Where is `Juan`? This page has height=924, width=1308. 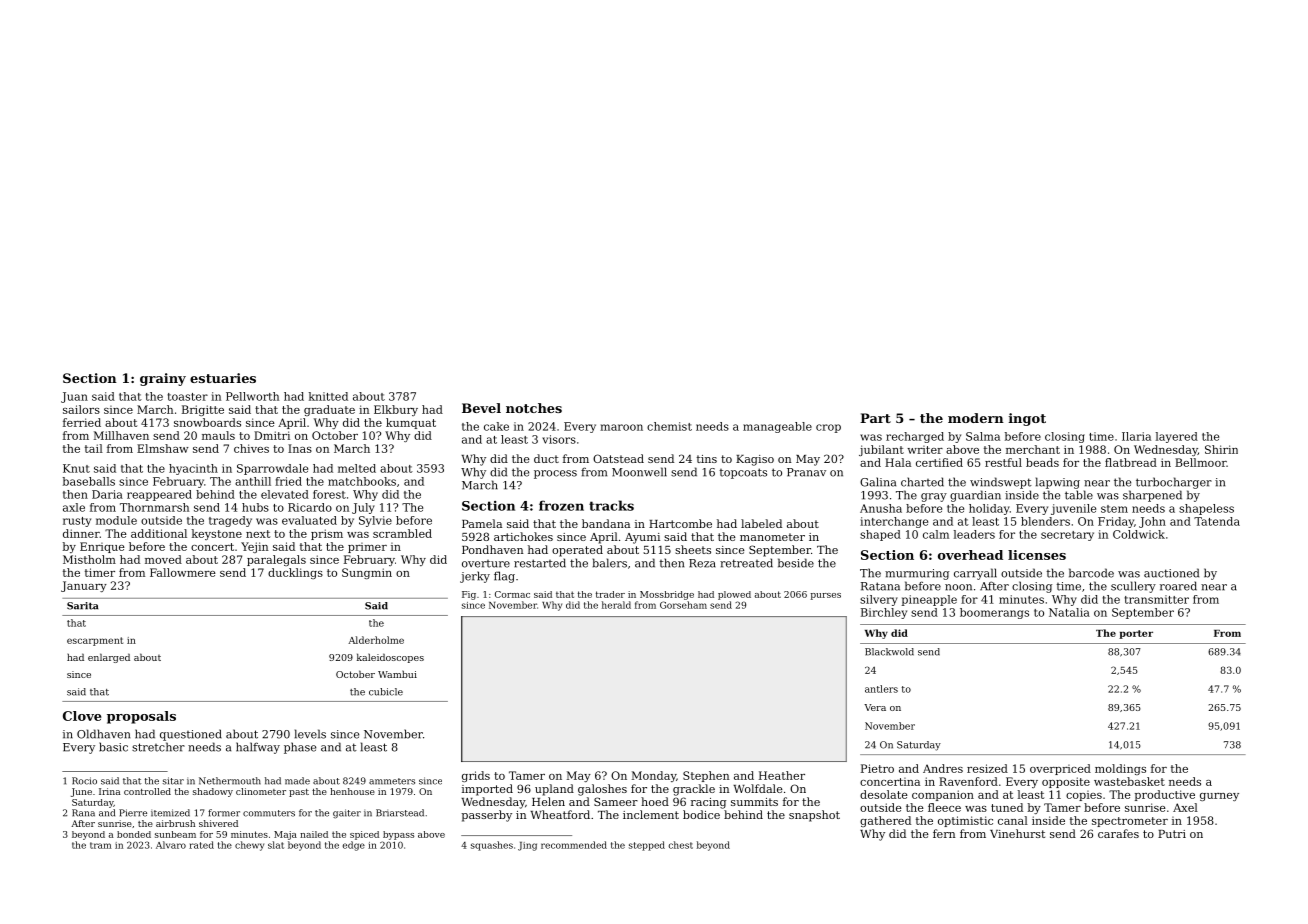
Juan is located at coordinates (74, 397).
